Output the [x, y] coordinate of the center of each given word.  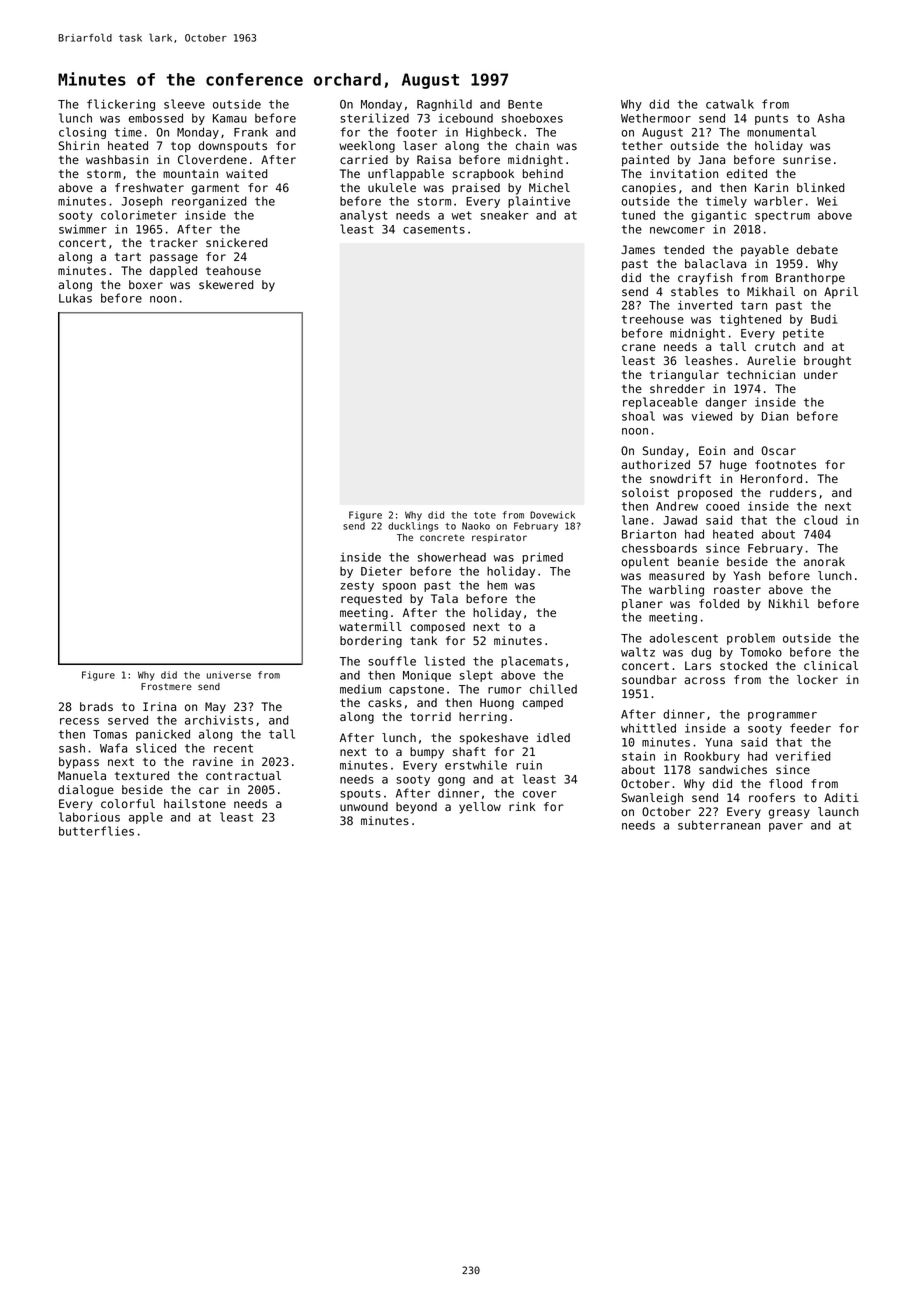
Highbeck [493, 133]
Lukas [75, 298]
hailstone [195, 803]
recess [79, 721]
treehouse [653, 319]
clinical [831, 665]
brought [827, 362]
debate [817, 249]
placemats [532, 662]
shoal [638, 416]
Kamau [230, 118]
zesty [357, 586]
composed [437, 628]
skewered [226, 284]
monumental [781, 132]
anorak [824, 561]
